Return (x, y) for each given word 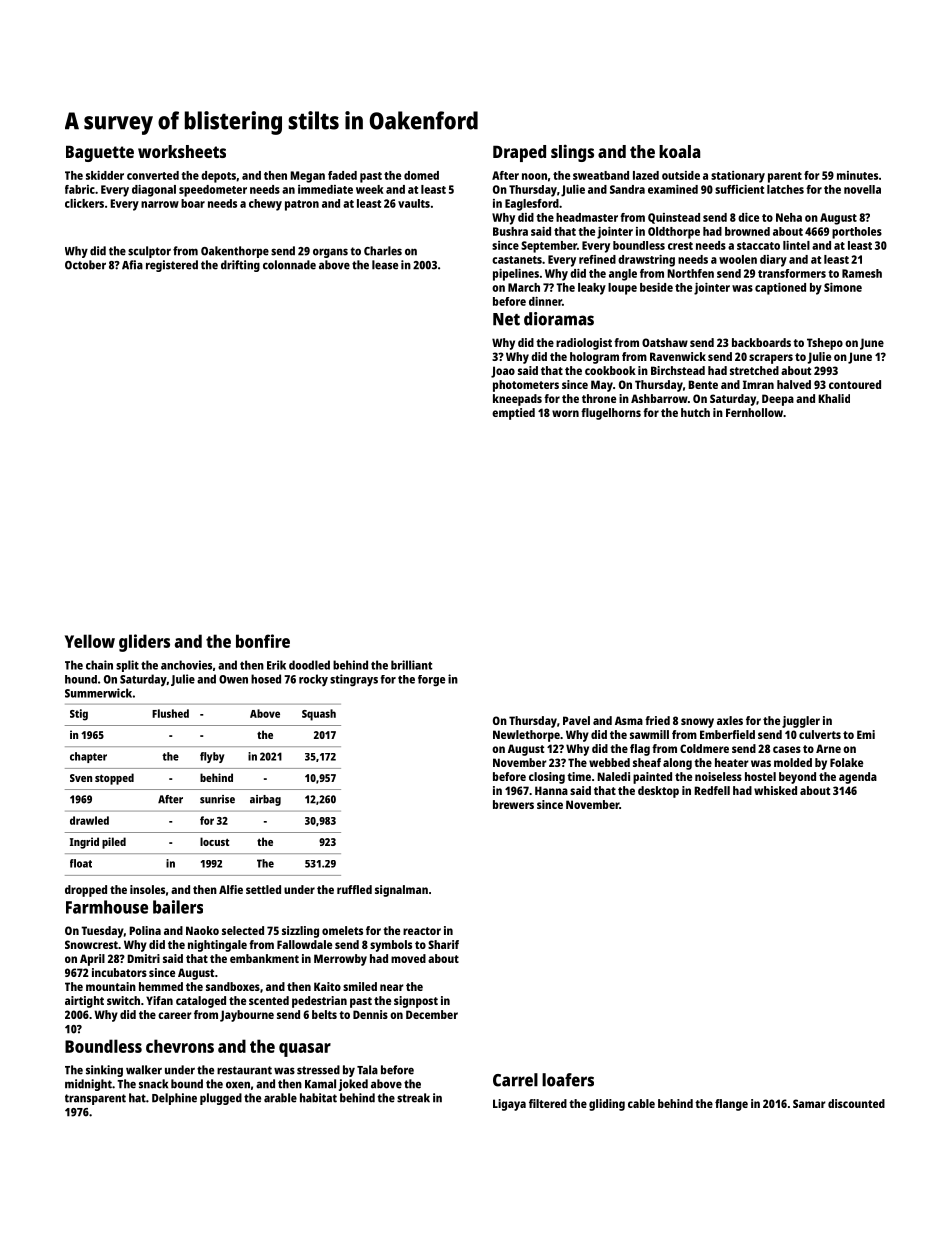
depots (218, 177)
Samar (809, 1103)
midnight (88, 1085)
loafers (568, 1080)
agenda (858, 778)
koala (679, 151)
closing (547, 778)
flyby (212, 757)
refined (597, 259)
